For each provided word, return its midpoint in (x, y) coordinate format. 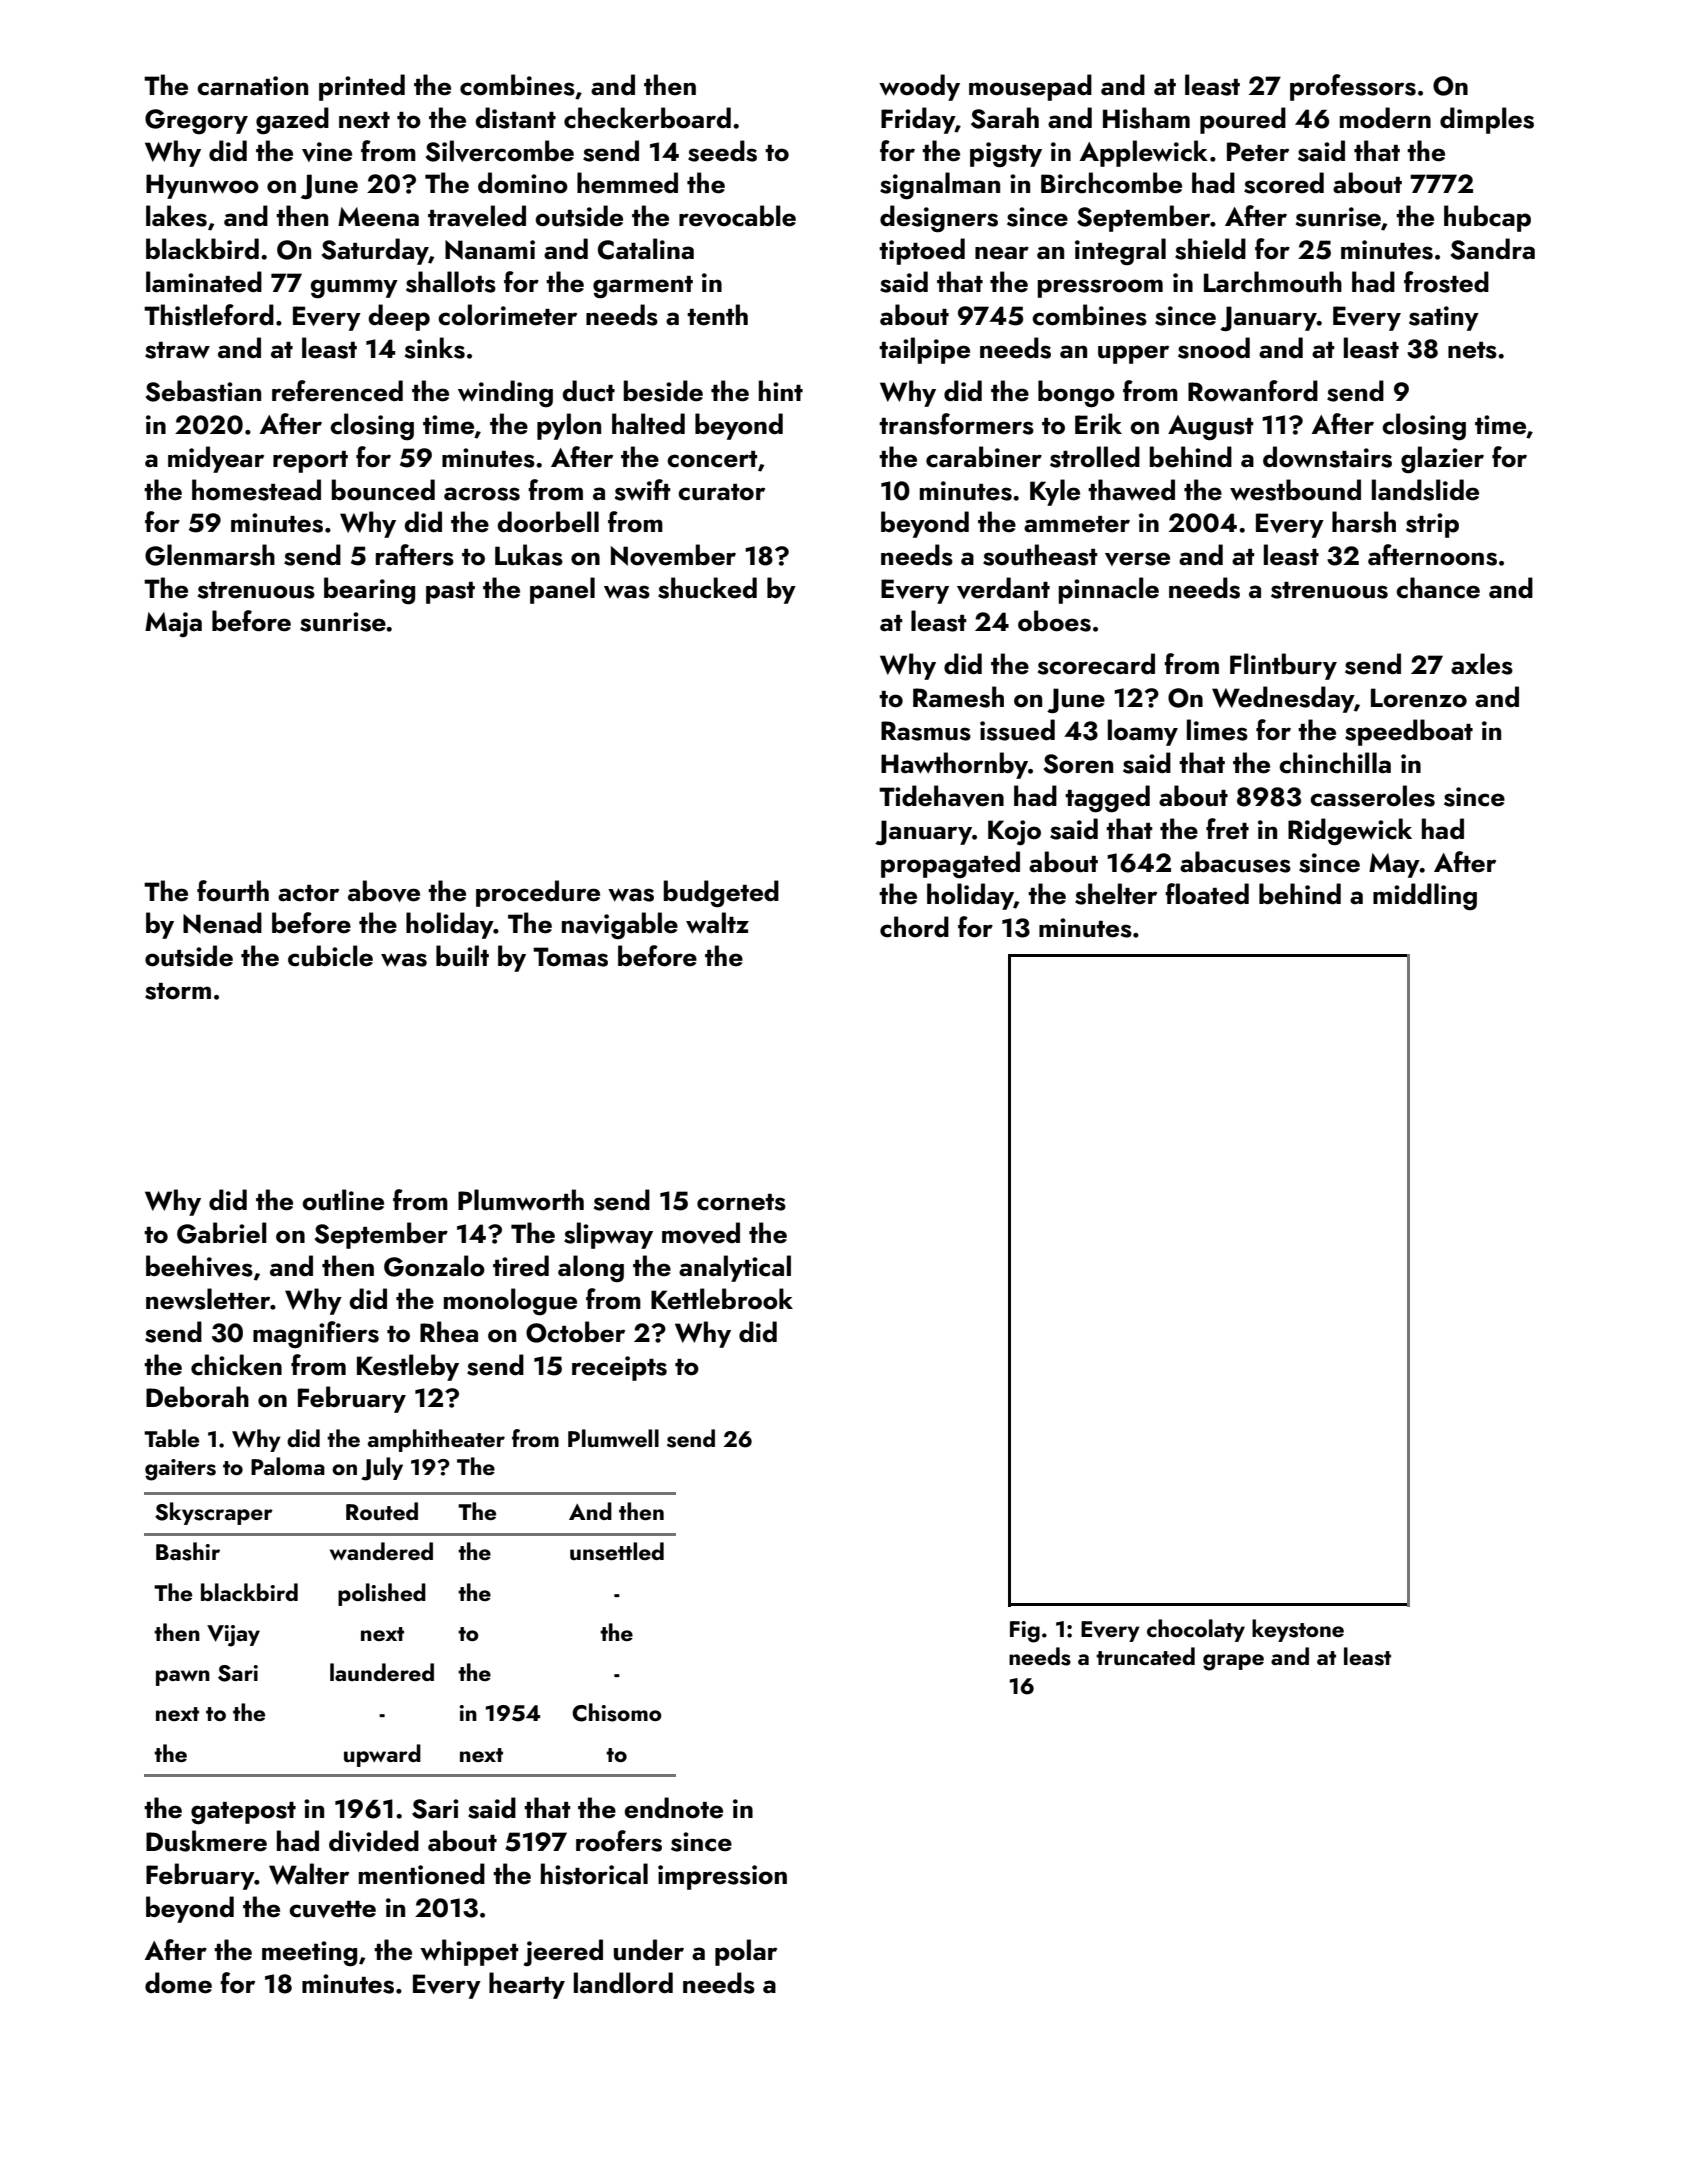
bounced (383, 490)
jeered (563, 1952)
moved (701, 1233)
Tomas (570, 957)
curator (721, 492)
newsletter (208, 1299)
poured (1243, 120)
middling (1425, 897)
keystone (1298, 1630)
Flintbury (1283, 666)
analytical (735, 1268)
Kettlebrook (722, 1299)
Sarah (1005, 118)
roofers (619, 1841)
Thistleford (209, 315)
